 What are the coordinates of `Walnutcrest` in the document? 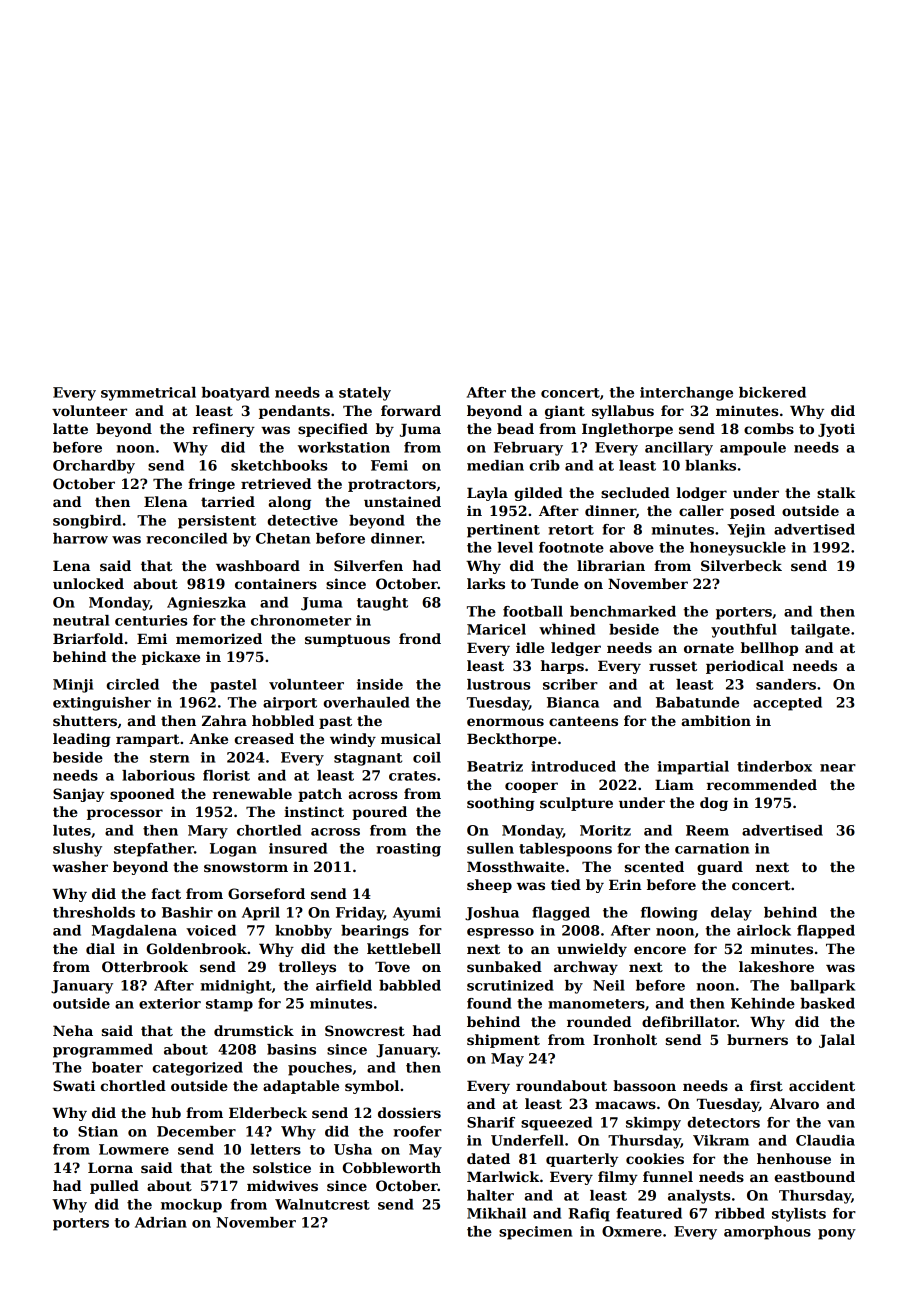 It's located at (322, 1204).
